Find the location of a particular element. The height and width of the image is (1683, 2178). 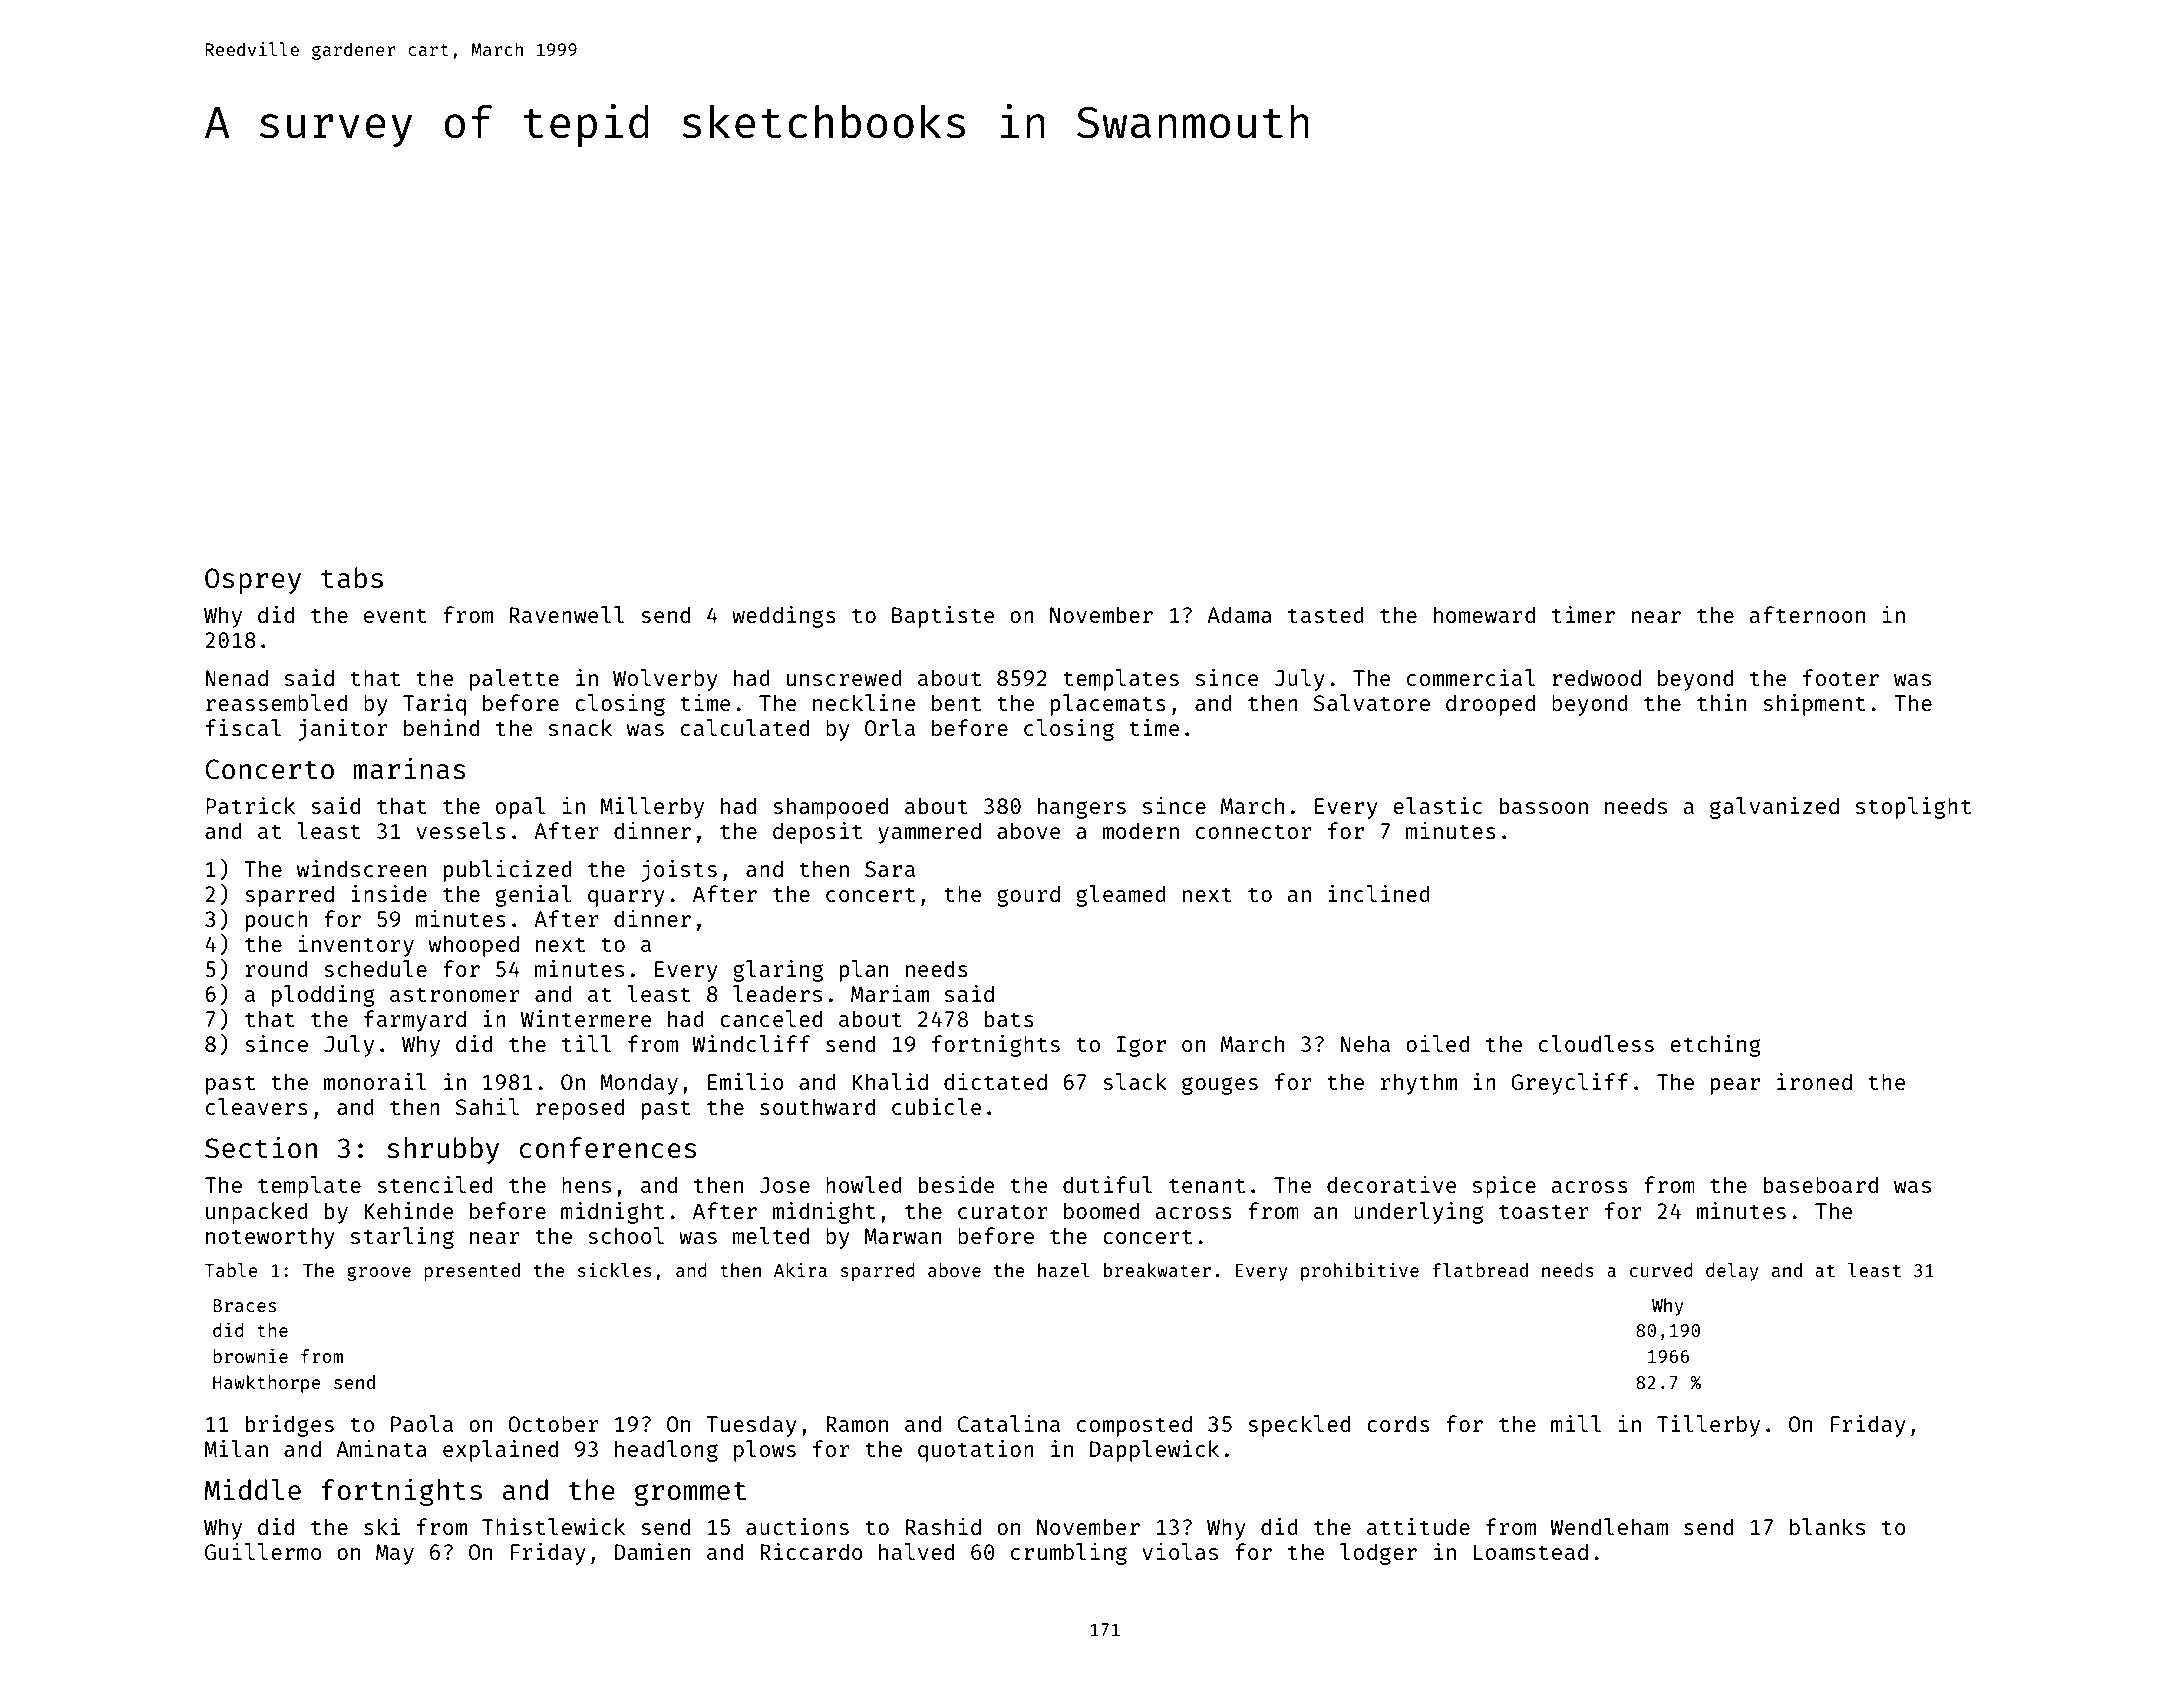

October is located at coordinates (553, 1423).
